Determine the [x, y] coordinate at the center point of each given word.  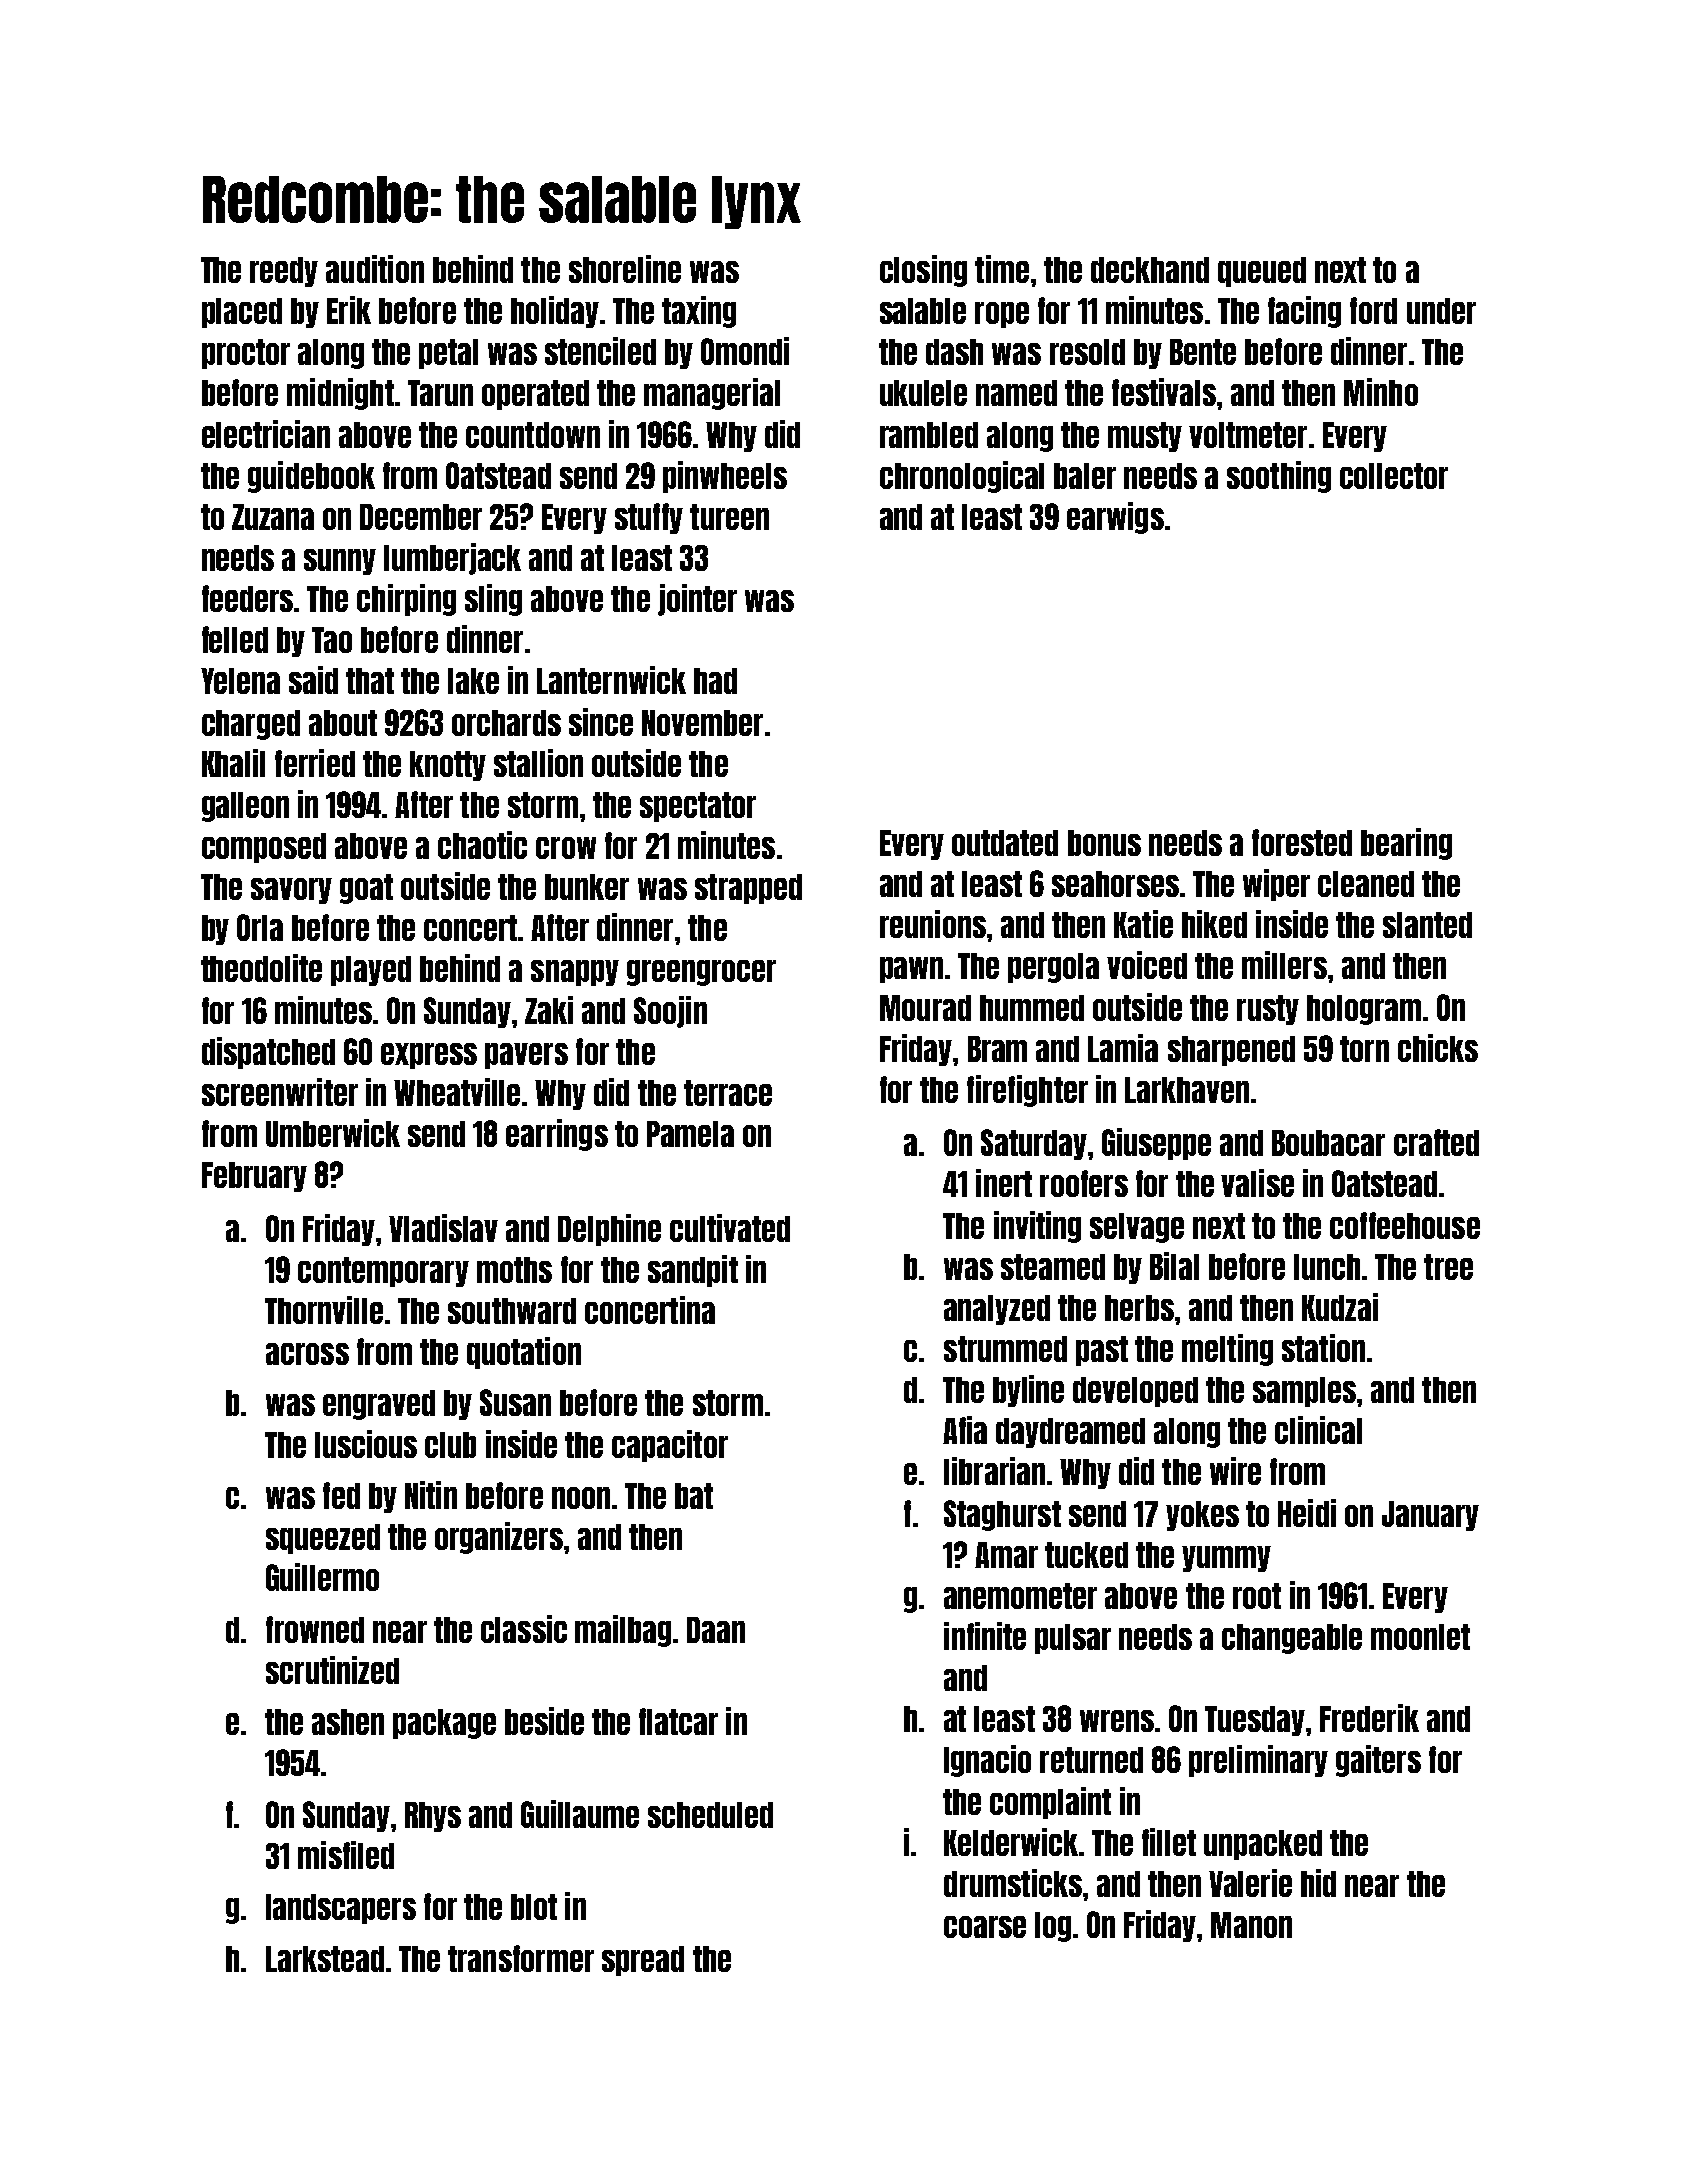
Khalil [233, 763]
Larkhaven [1187, 1090]
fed [341, 1495]
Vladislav [443, 1228]
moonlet [1420, 1637]
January [1430, 1516]
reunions [933, 924]
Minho [1381, 392]
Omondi [745, 351]
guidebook [311, 477]
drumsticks [1013, 1883]
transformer [521, 1958]
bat [694, 1496]
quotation [524, 1353]
